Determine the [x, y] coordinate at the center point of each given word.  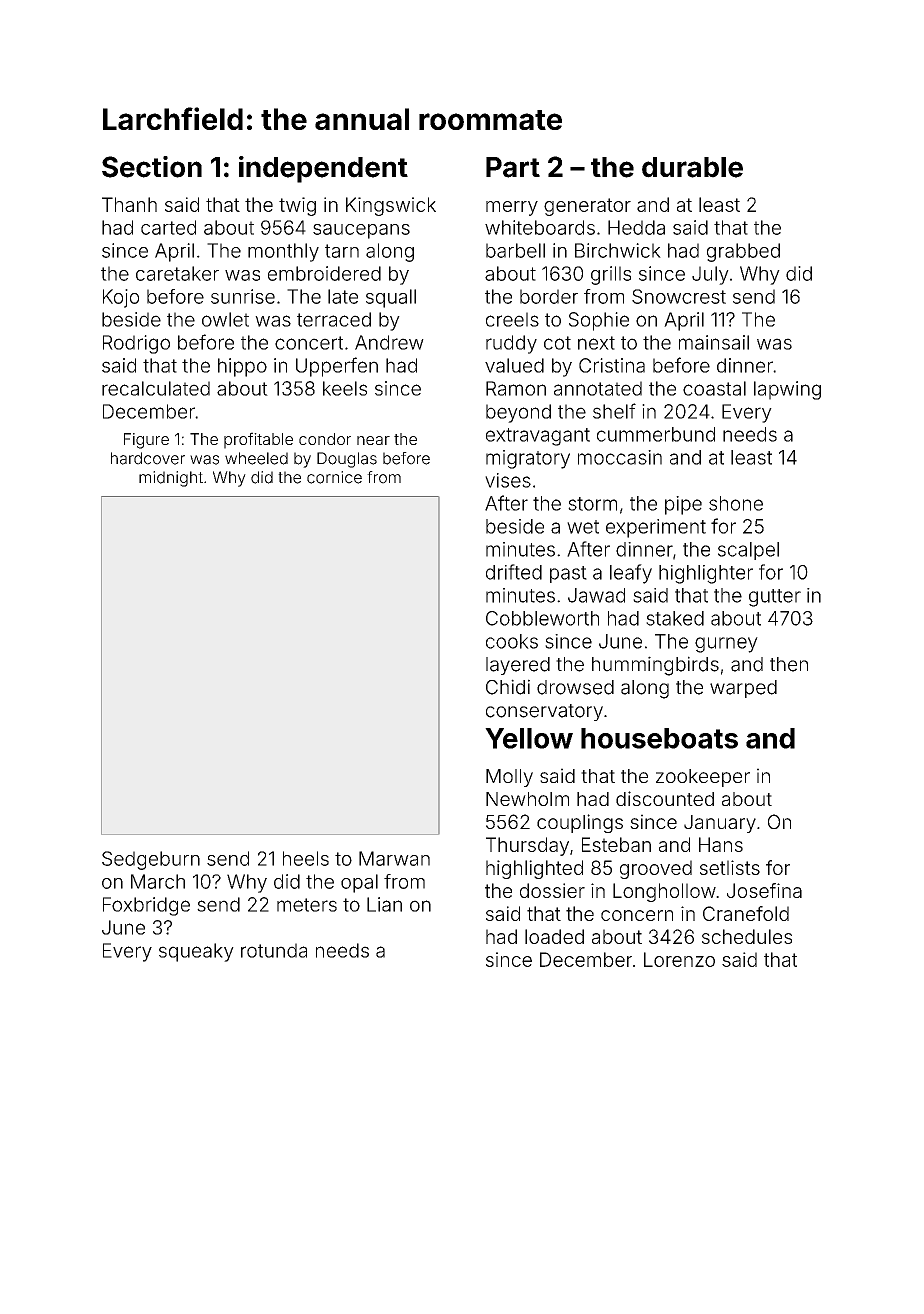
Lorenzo [679, 959]
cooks [512, 641]
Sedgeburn [151, 860]
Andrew [389, 342]
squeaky [196, 952]
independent [323, 169]
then [789, 664]
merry [512, 208]
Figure [146, 441]
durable [692, 167]
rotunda [274, 950]
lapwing [787, 390]
